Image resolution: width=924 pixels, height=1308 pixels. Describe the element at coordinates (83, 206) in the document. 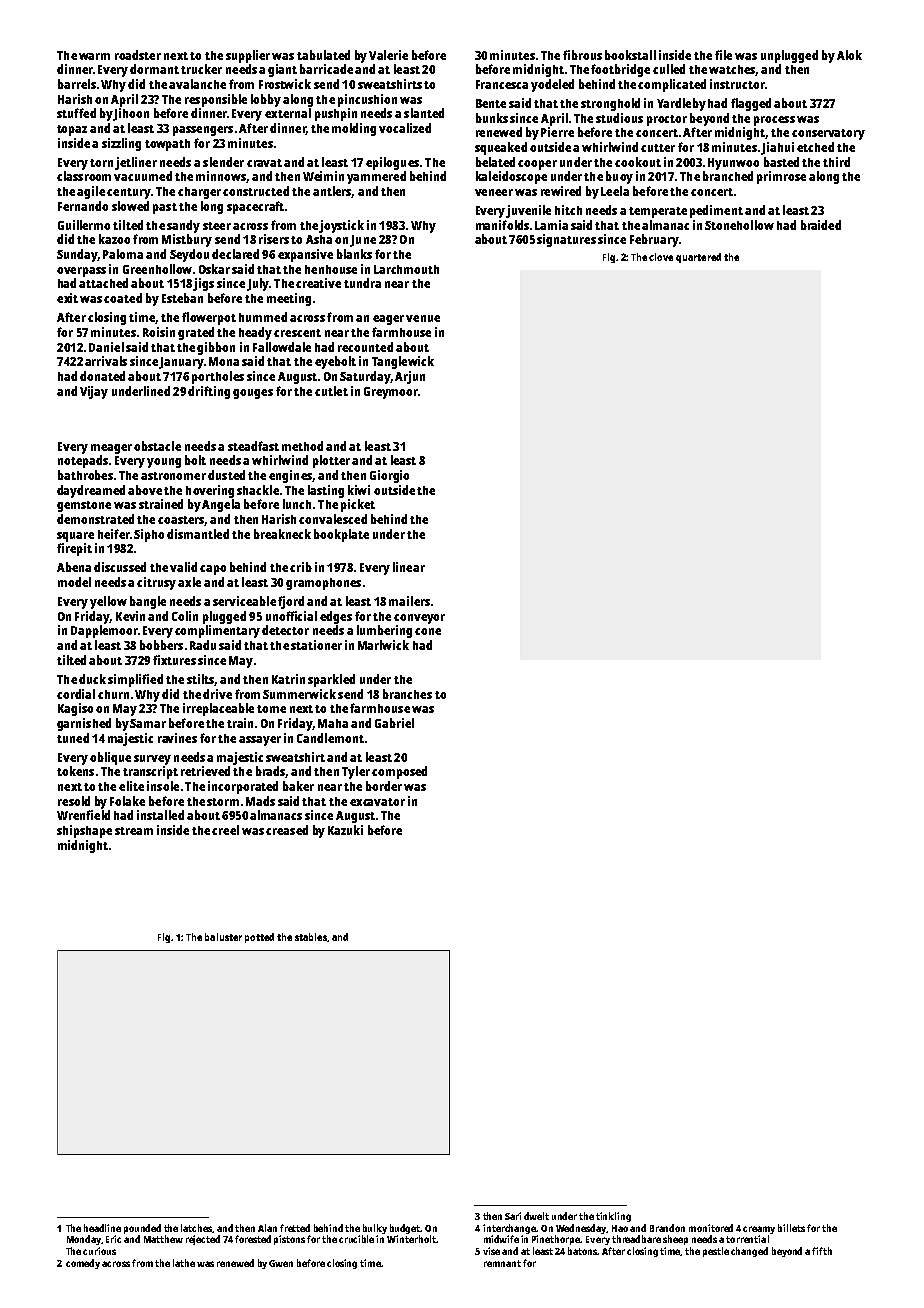

I see `Fernando` at that location.
